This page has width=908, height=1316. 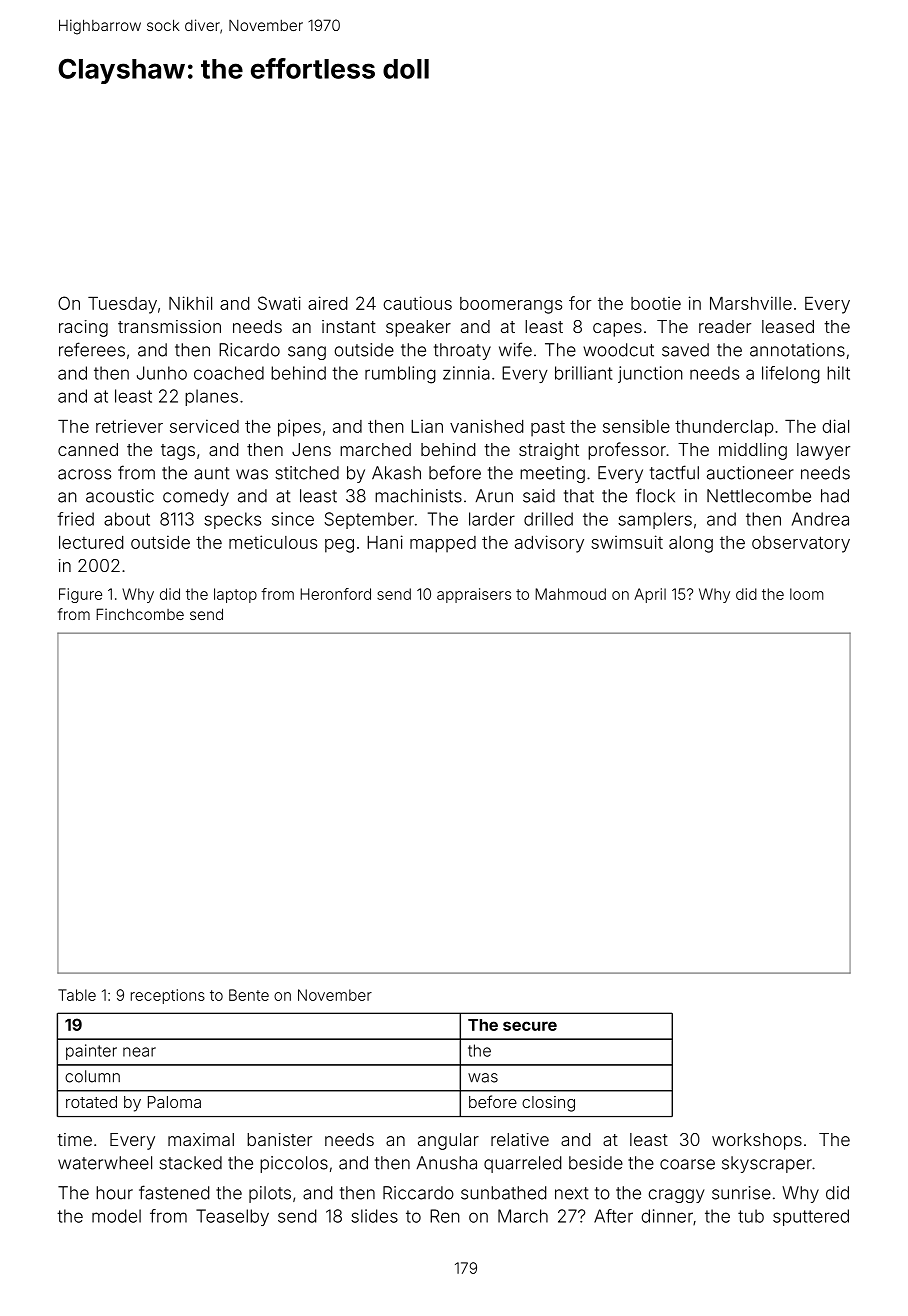 What do you see at coordinates (751, 1216) in the page?
I see `tub` at bounding box center [751, 1216].
